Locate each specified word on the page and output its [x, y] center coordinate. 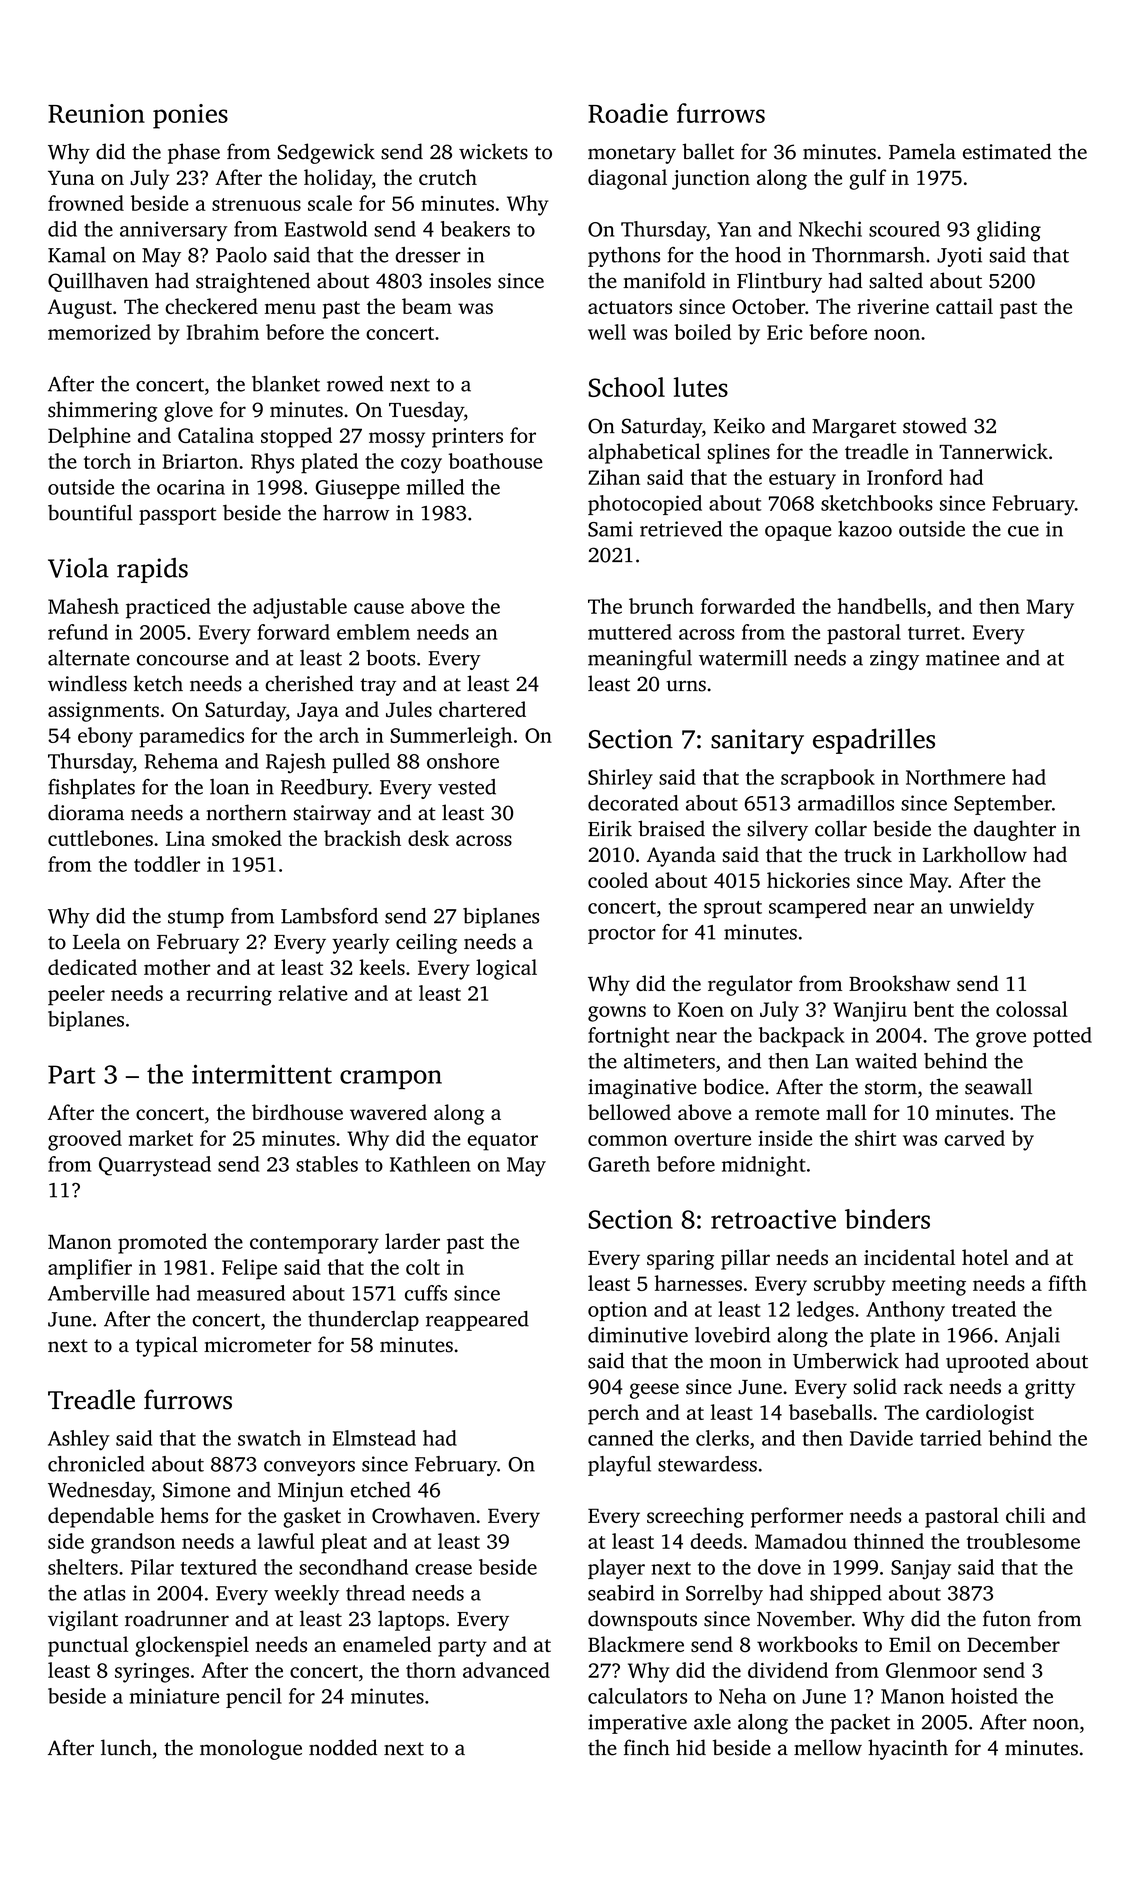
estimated [1007, 151]
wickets [493, 151]
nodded [343, 1747]
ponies [190, 116]
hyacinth [908, 1749]
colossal [1032, 1009]
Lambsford [329, 916]
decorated [633, 803]
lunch [126, 1747]
